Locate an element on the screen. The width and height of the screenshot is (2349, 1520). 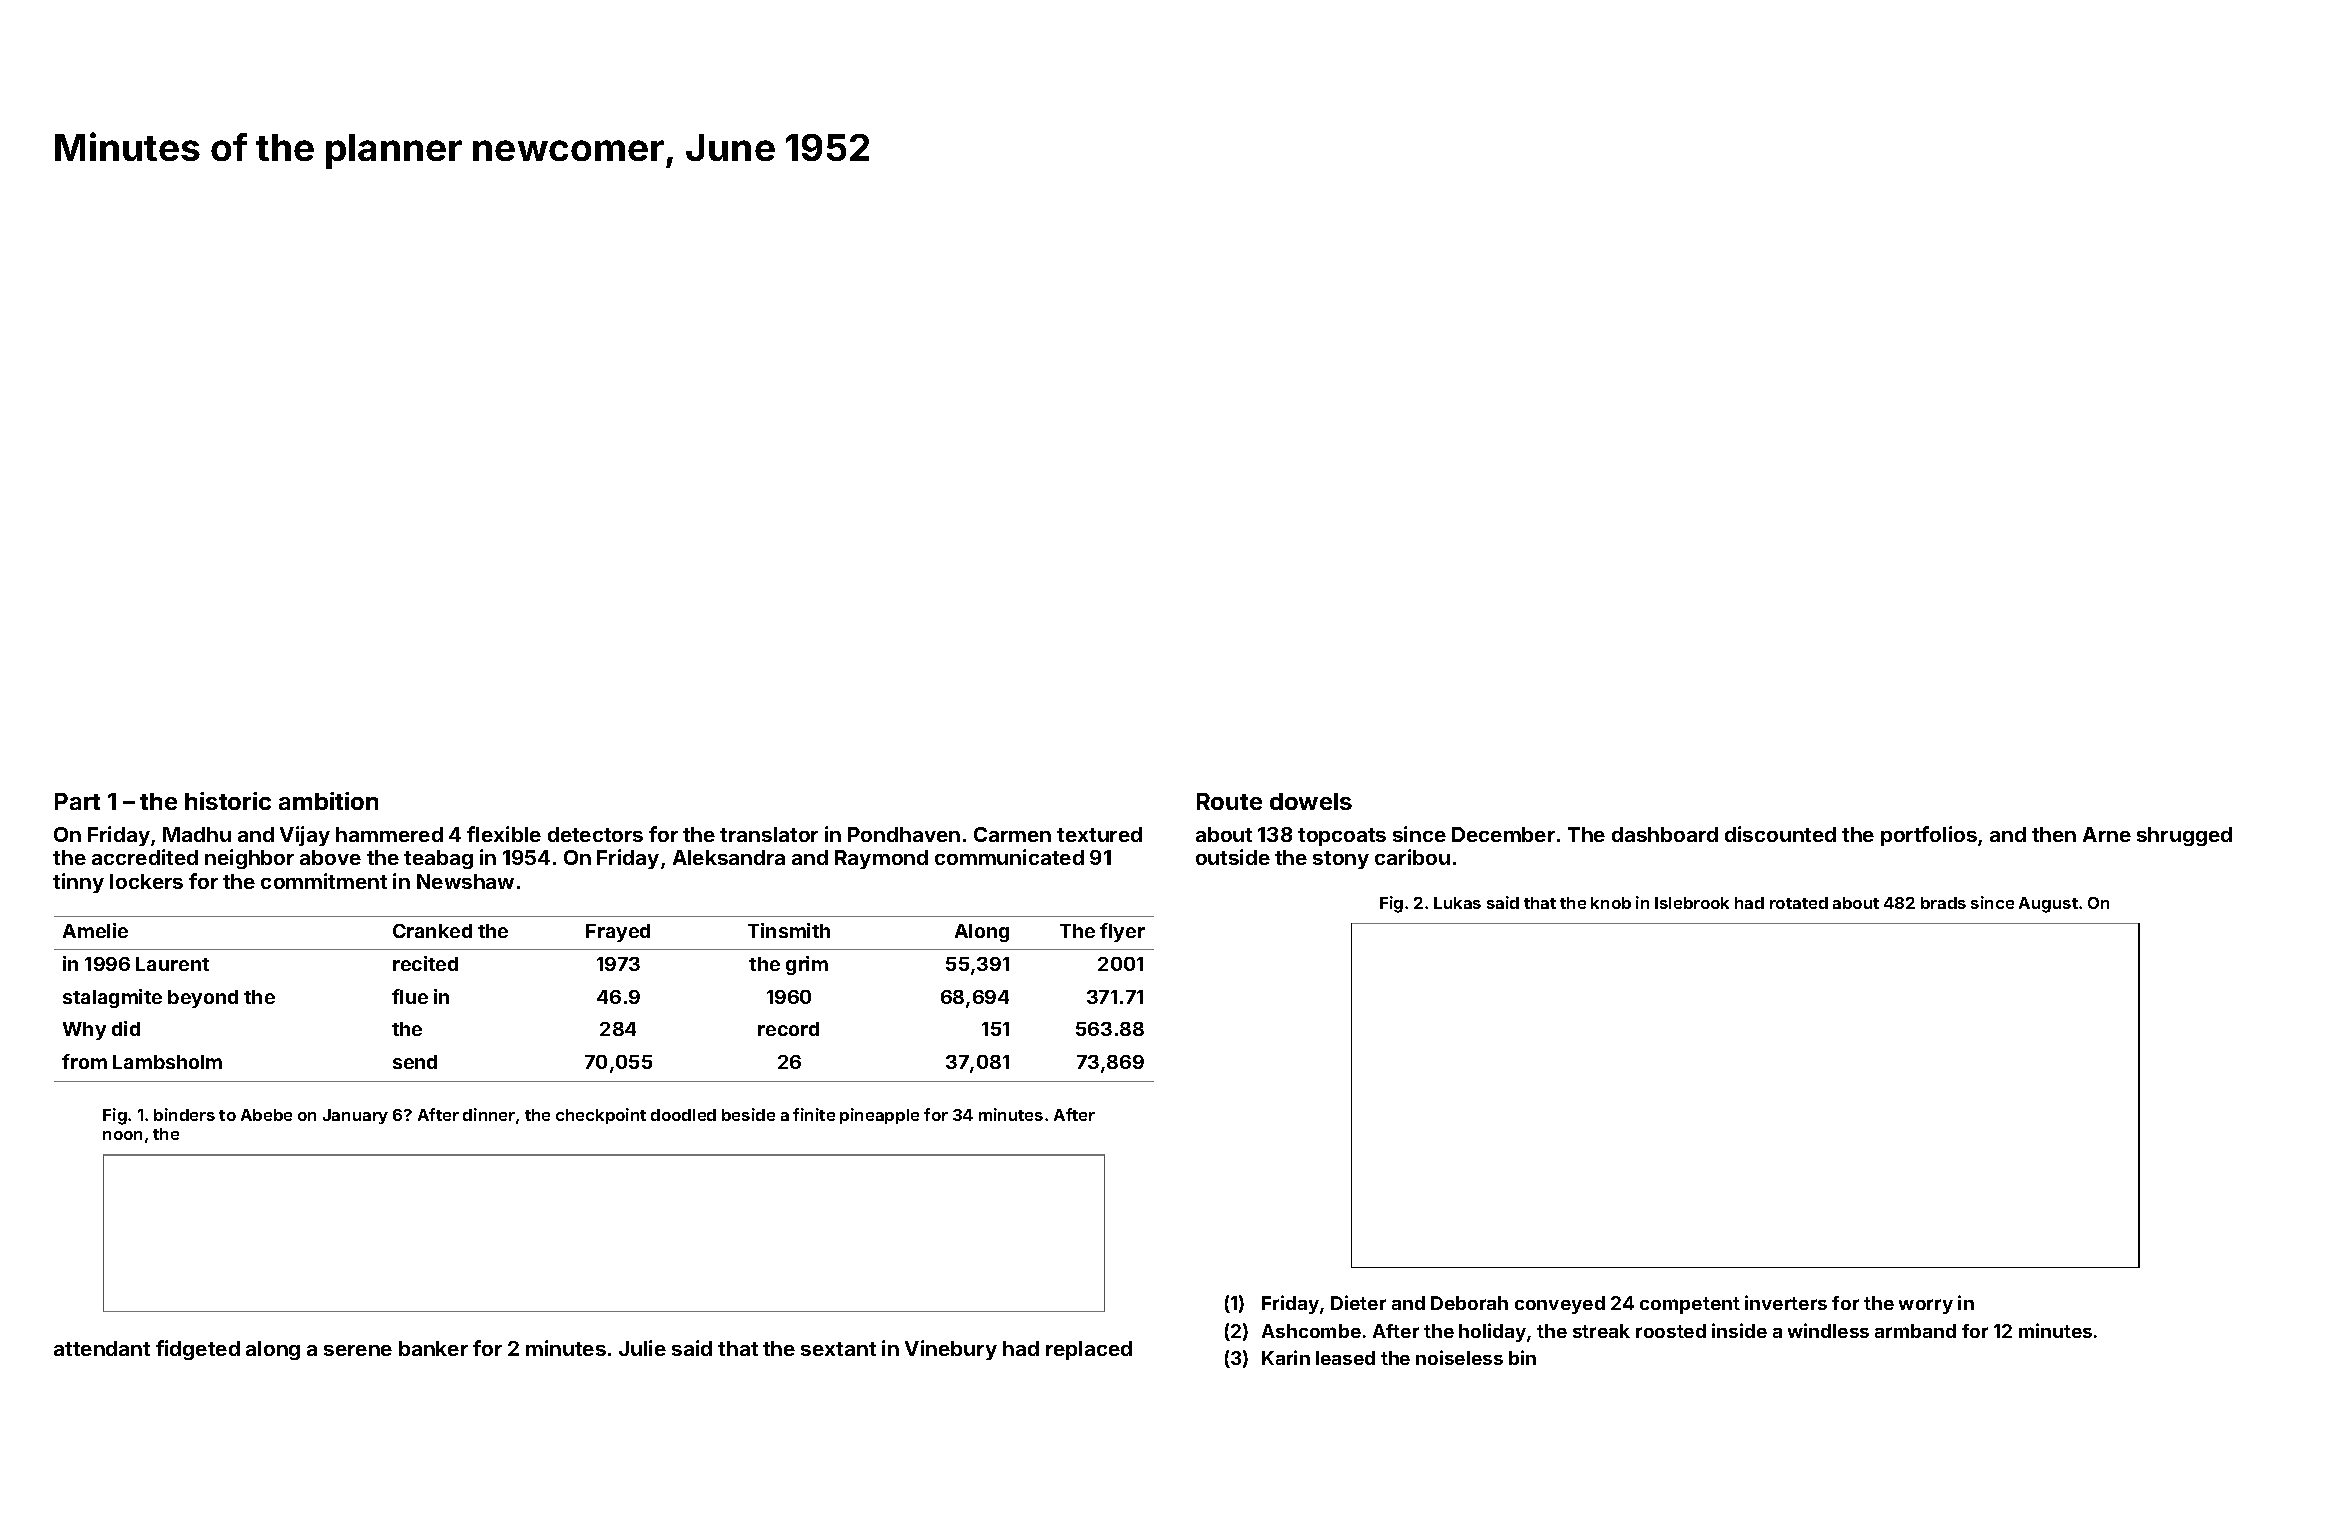
brads is located at coordinates (1943, 903).
